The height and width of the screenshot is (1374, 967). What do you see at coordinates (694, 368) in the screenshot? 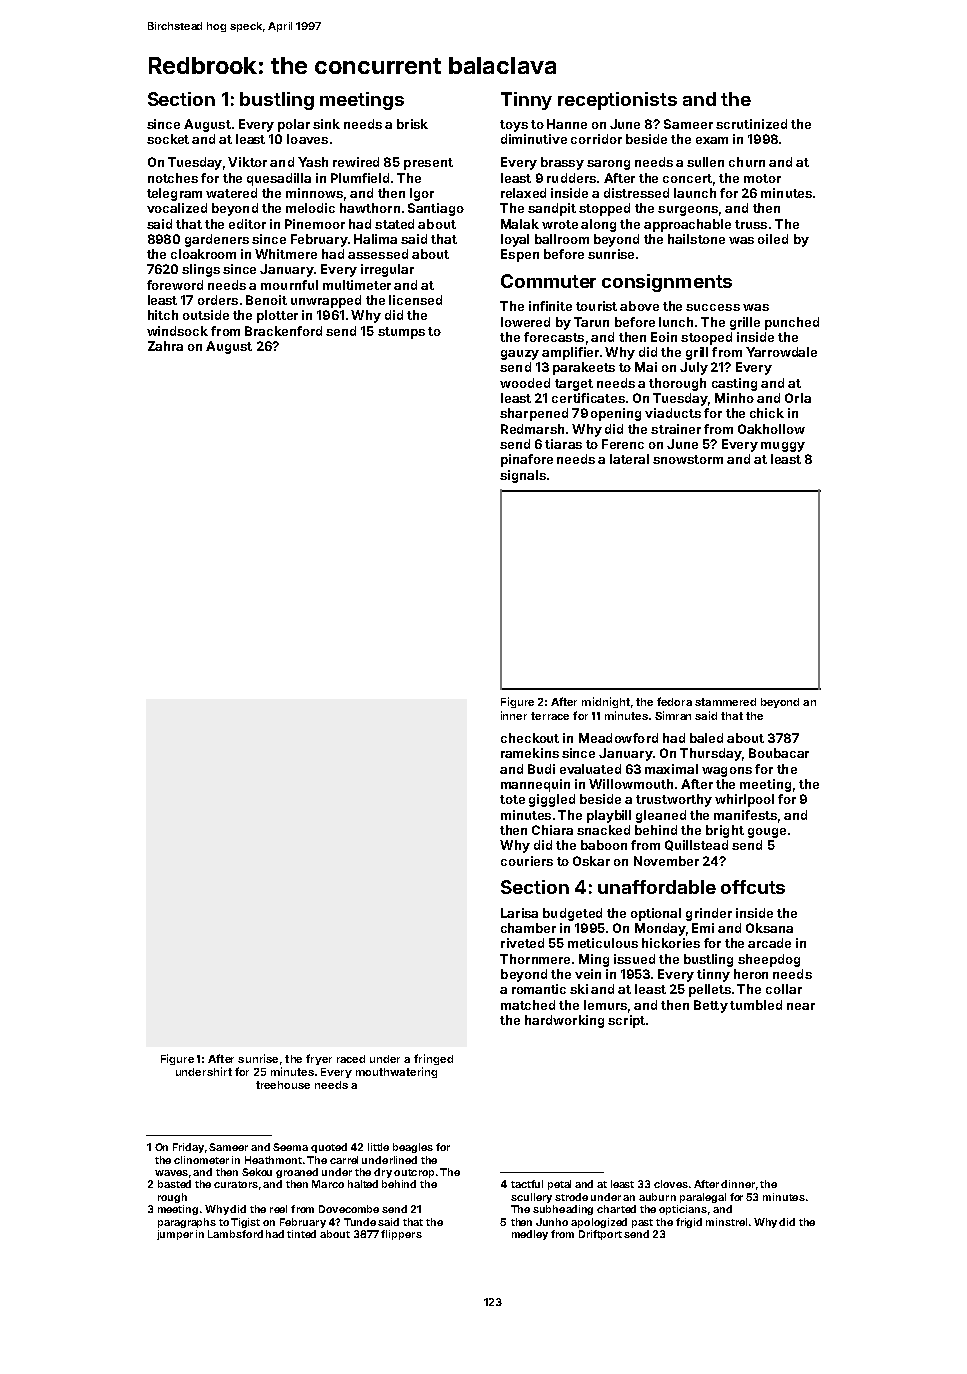
I see `July` at bounding box center [694, 368].
